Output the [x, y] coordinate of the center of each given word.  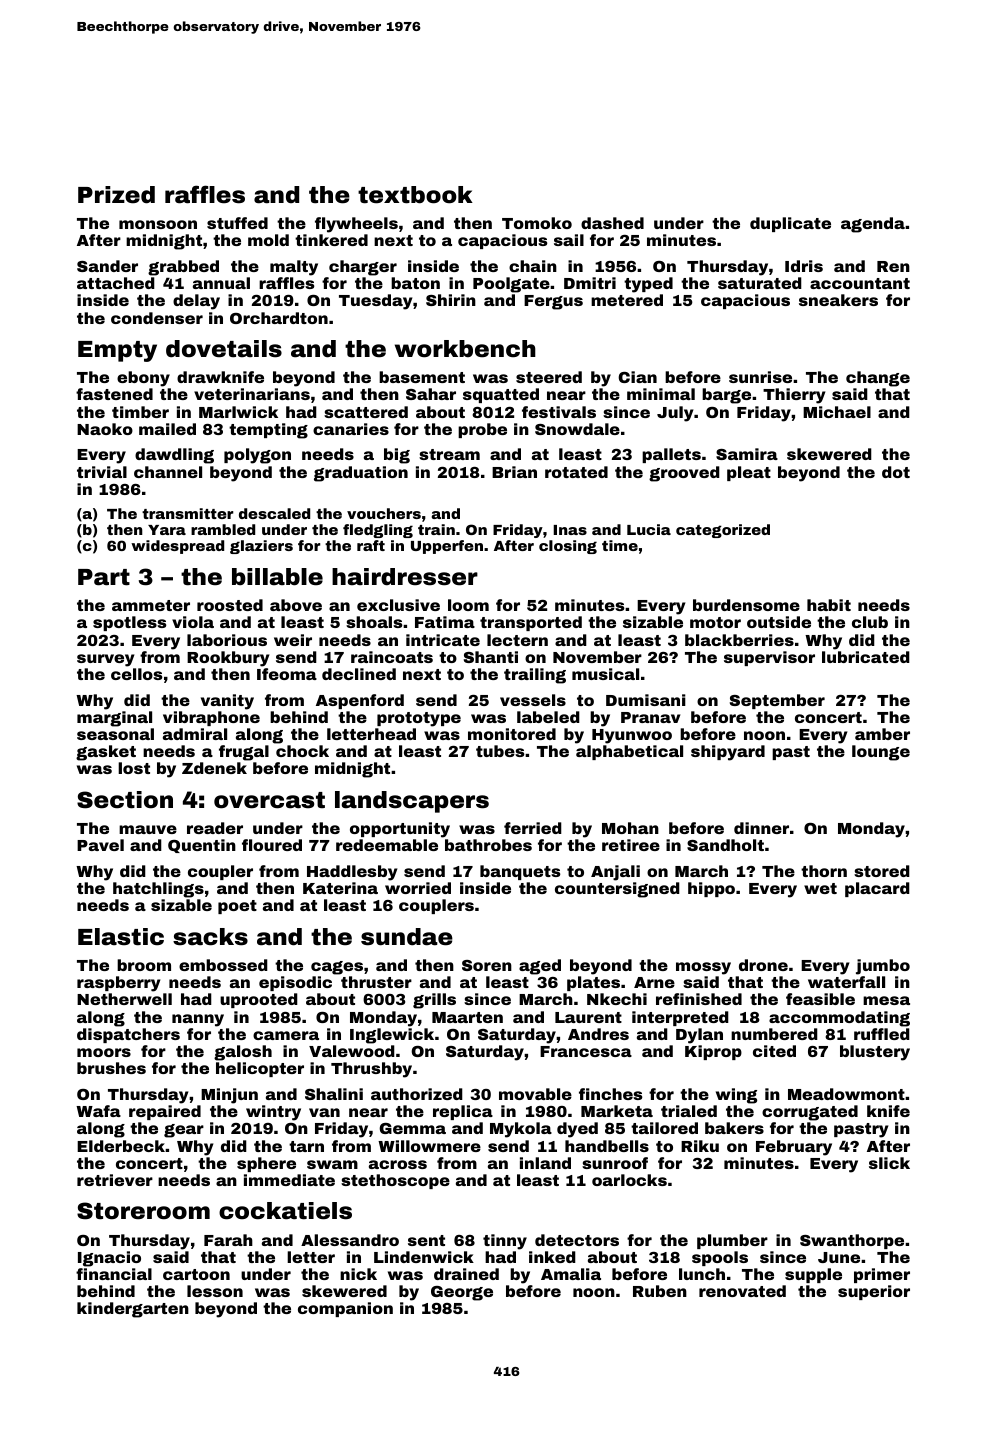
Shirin [451, 300]
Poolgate [511, 285]
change [878, 379]
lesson [215, 1291]
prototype [419, 719]
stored [882, 871]
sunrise [760, 377]
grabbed [183, 268]
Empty [117, 351]
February [794, 1148]
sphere [266, 1164]
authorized [417, 1094]
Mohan [630, 828]
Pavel [100, 845]
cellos [136, 674]
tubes [500, 751]
